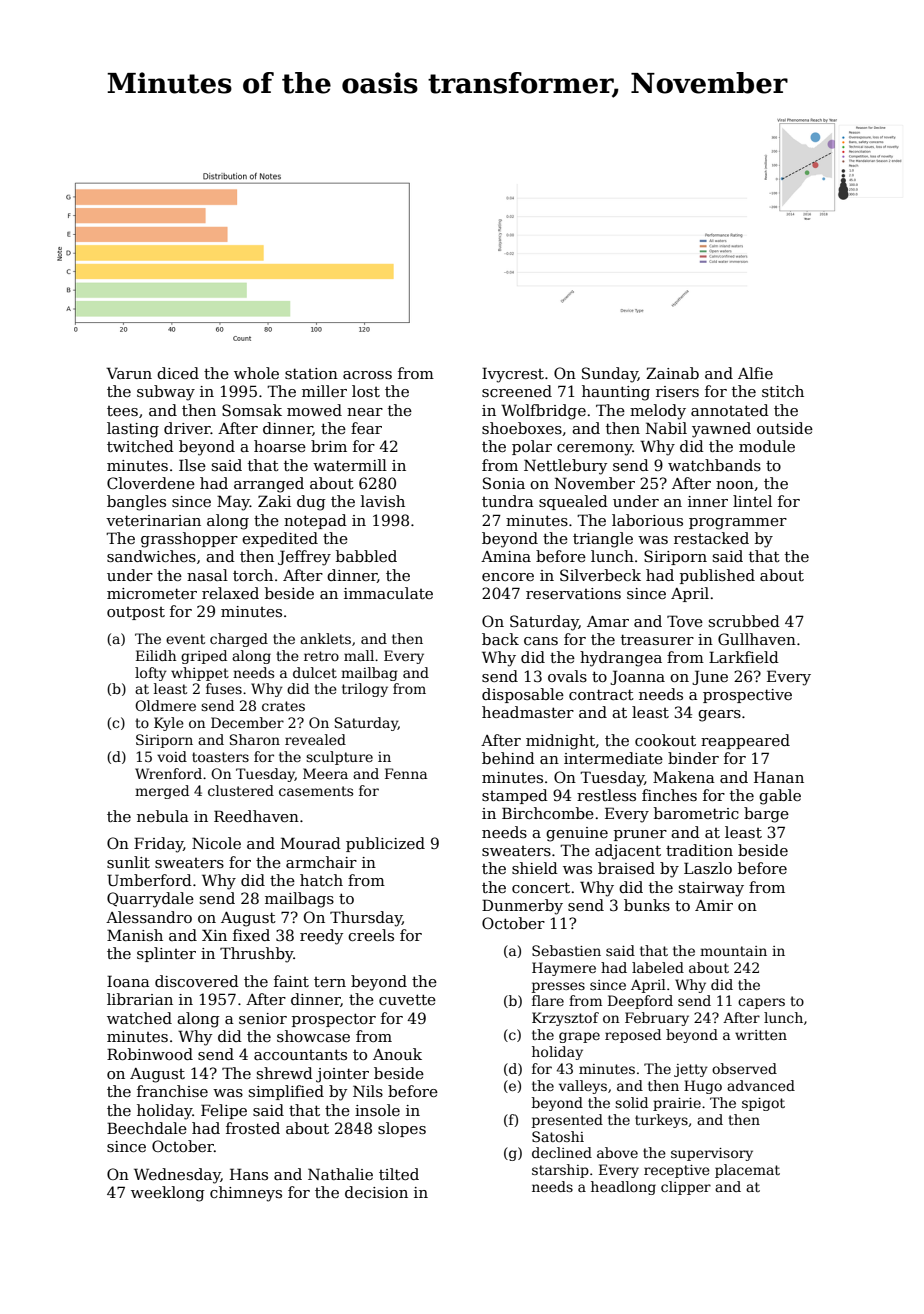  I want to click on across, so click(367, 375).
